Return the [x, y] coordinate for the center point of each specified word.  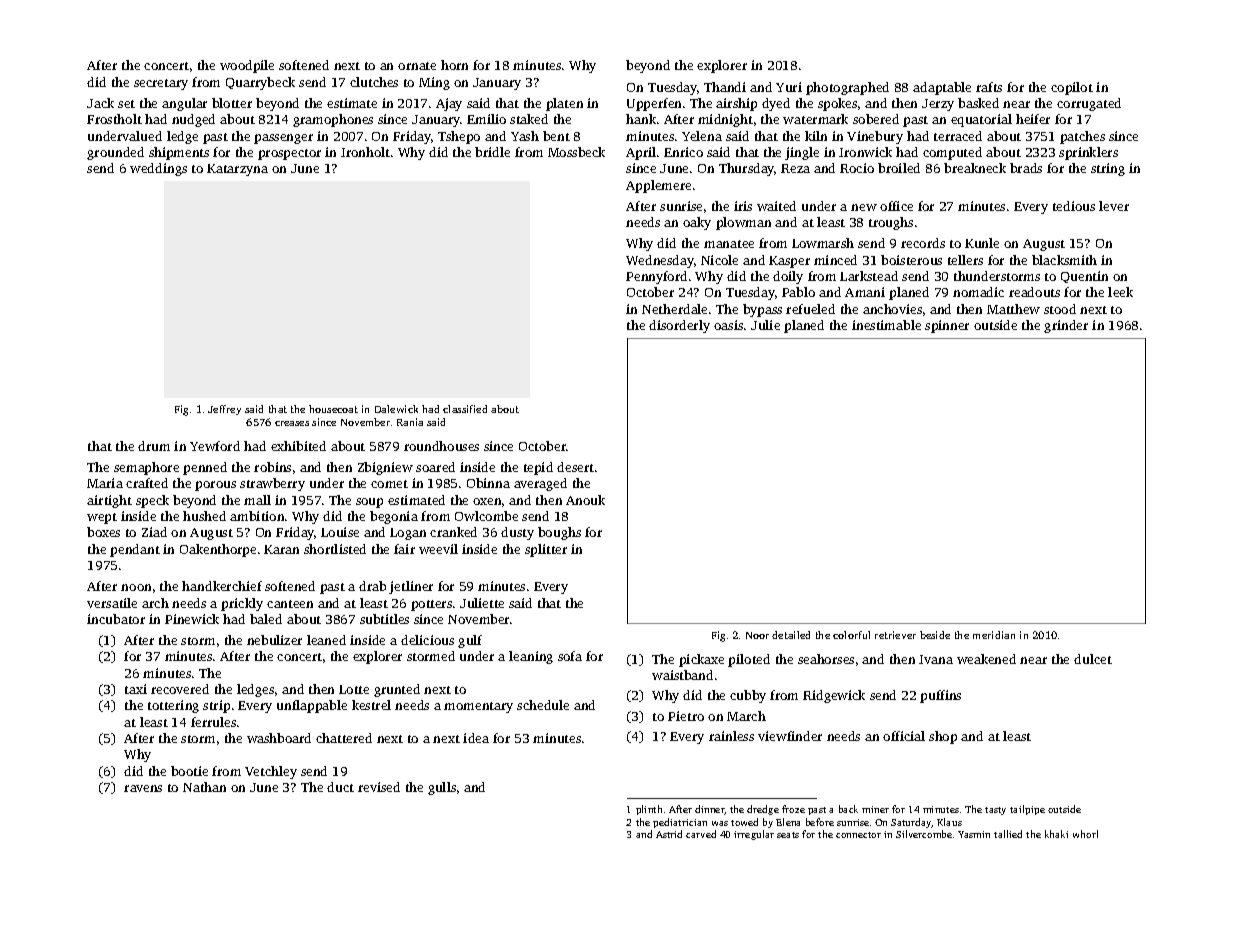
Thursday [746, 169]
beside [935, 635]
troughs [891, 223]
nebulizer [274, 640]
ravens [143, 788]
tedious [1074, 206]
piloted [749, 660]
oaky [697, 223]
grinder [1066, 326]
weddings [158, 169]
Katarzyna [237, 170]
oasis [728, 325]
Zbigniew [385, 468]
